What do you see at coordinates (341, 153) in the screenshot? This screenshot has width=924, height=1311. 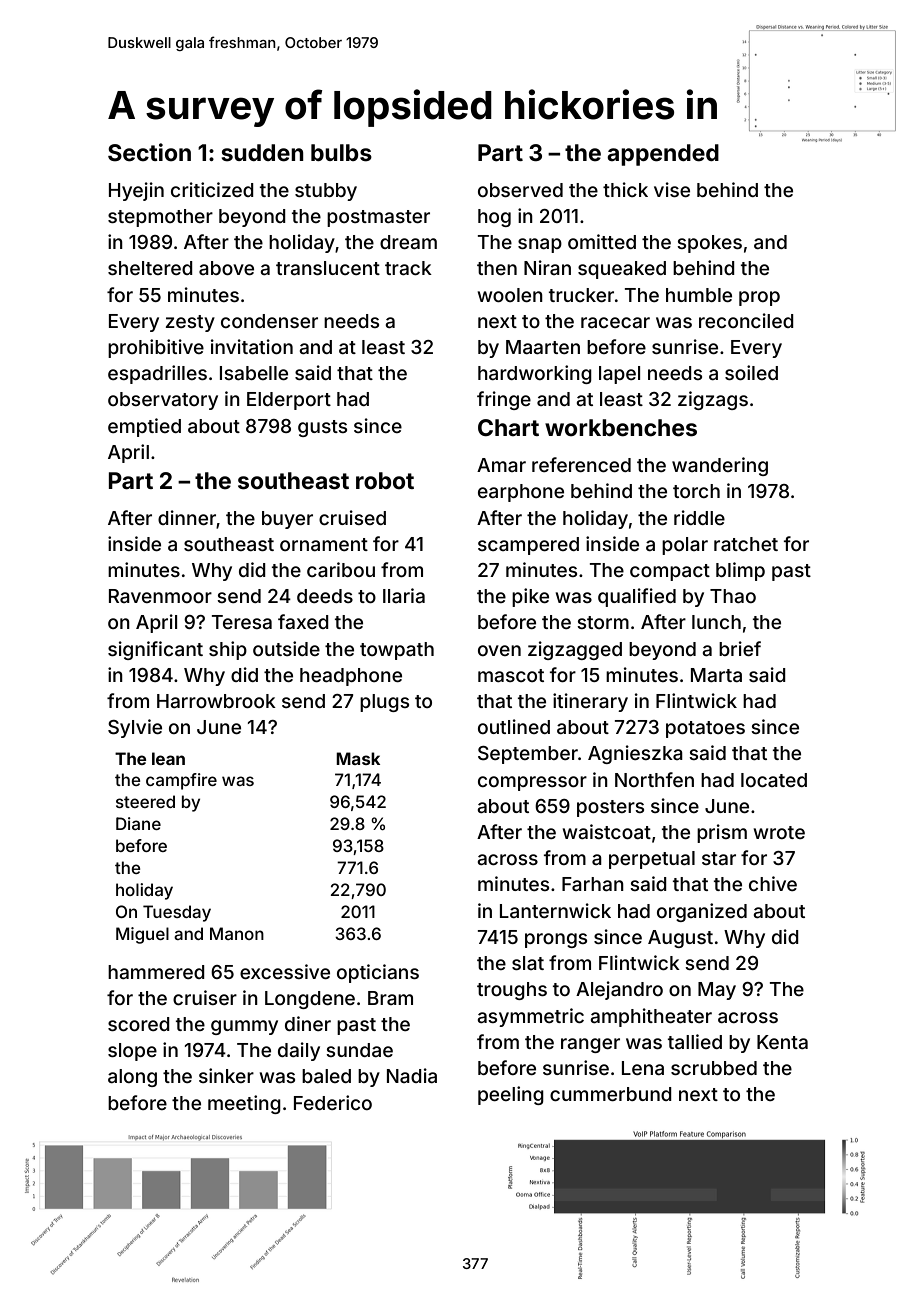 I see `bulbs` at bounding box center [341, 153].
